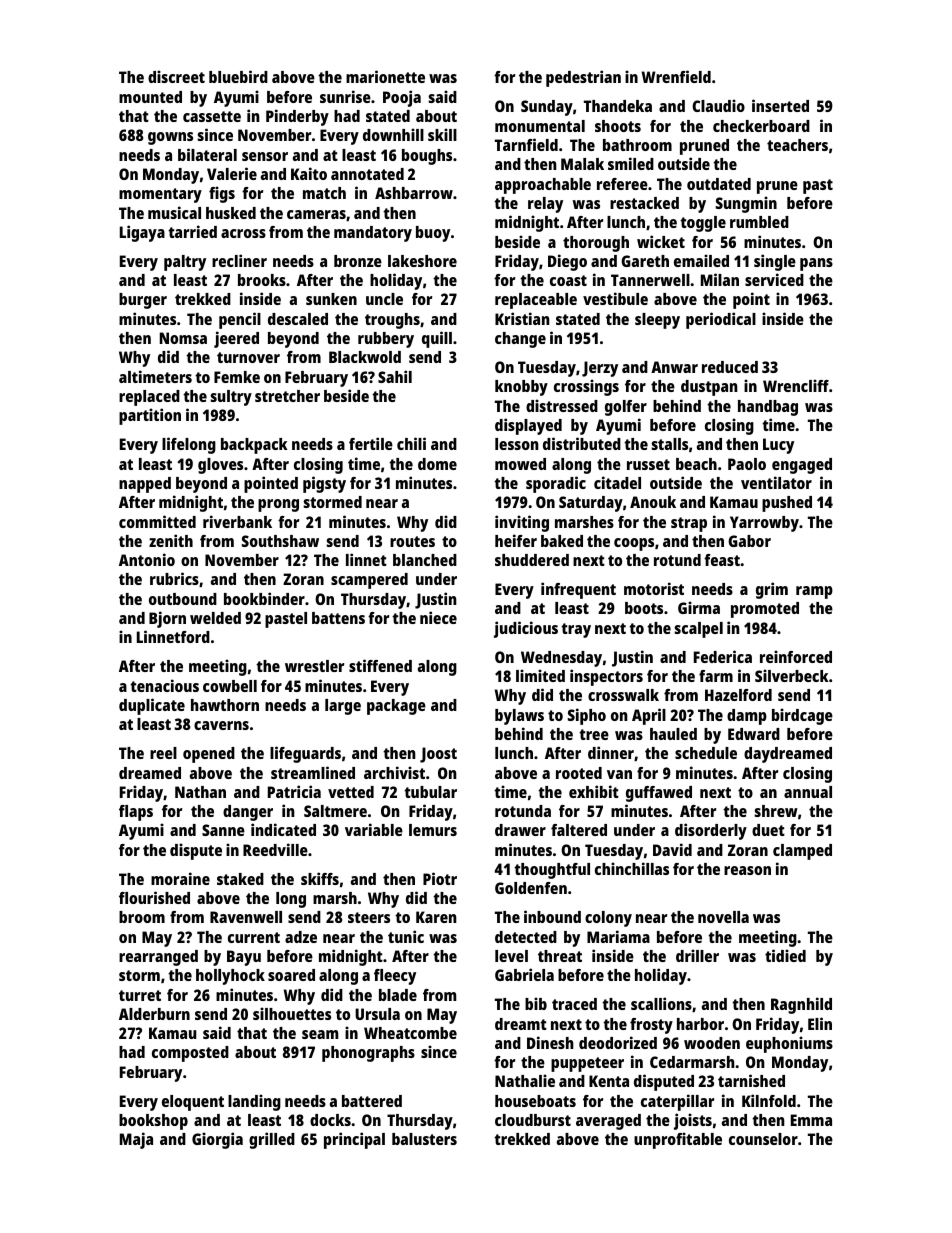  Describe the element at coordinates (511, 956) in the page. I see `level` at that location.
